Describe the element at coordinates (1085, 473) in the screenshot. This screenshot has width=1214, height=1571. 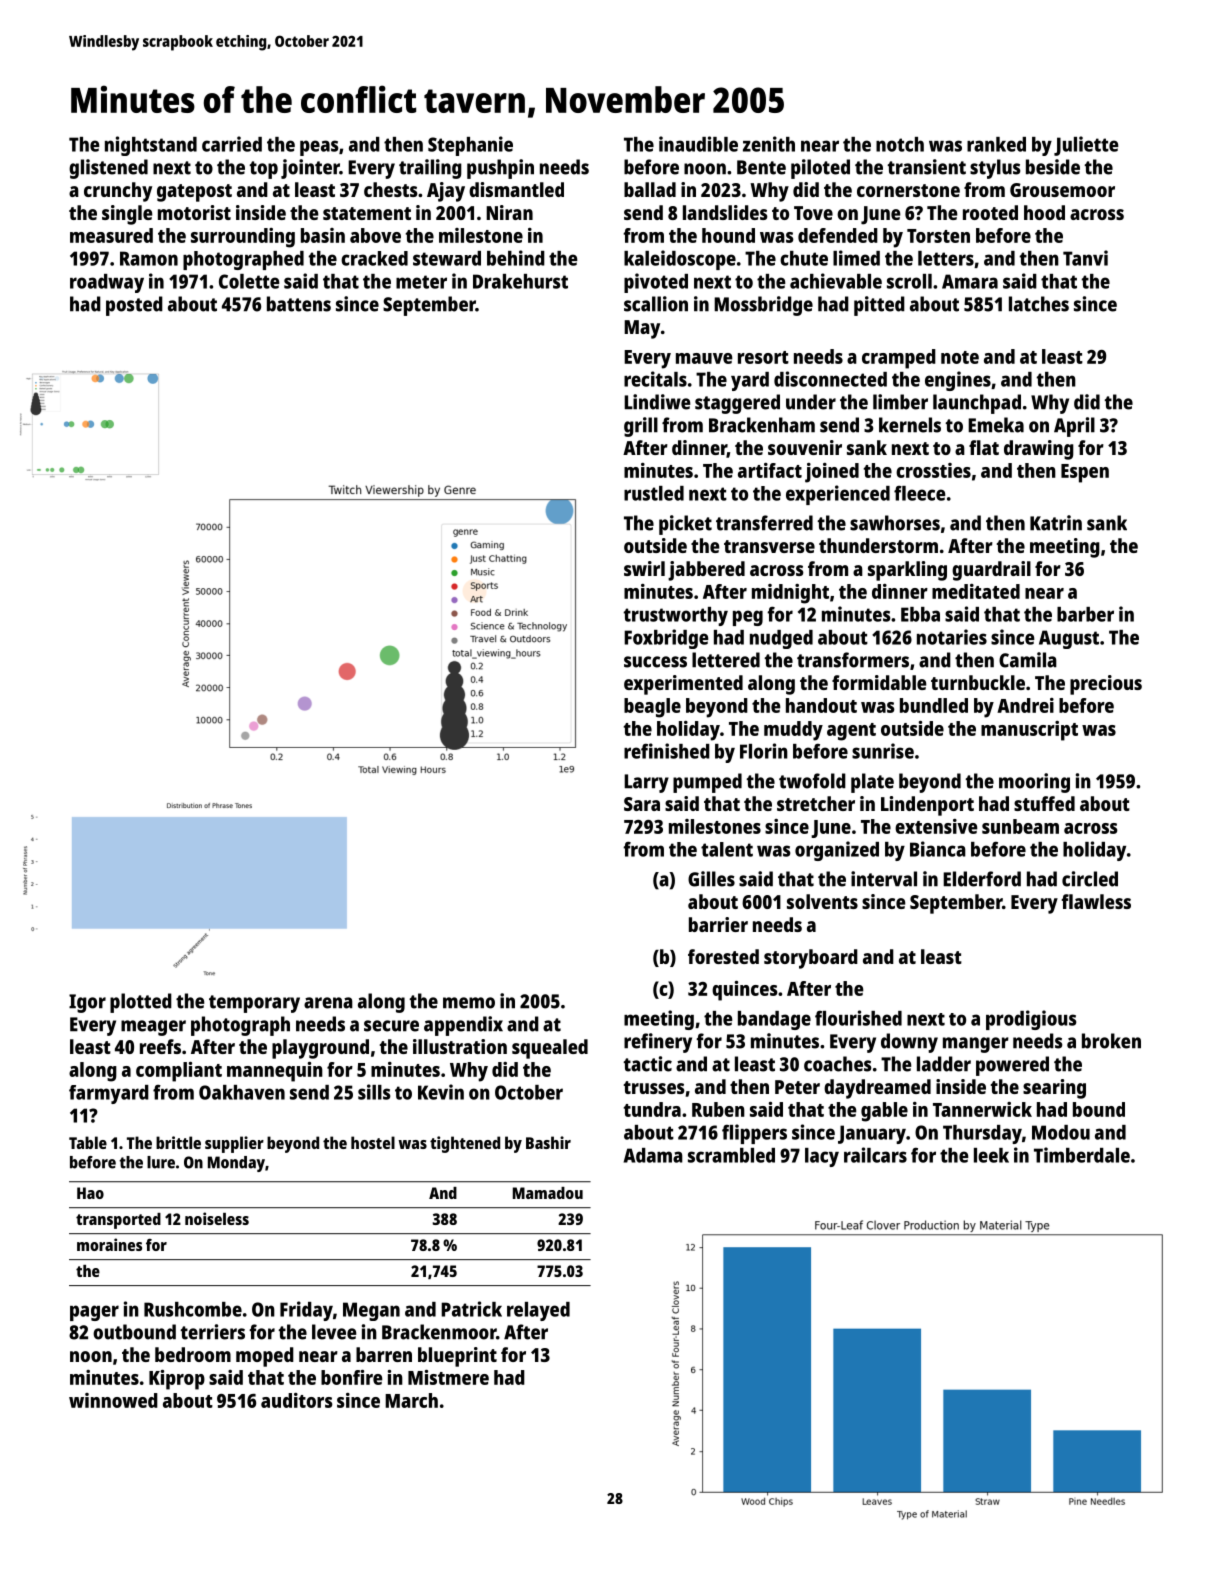
I see `Espen` at that location.
